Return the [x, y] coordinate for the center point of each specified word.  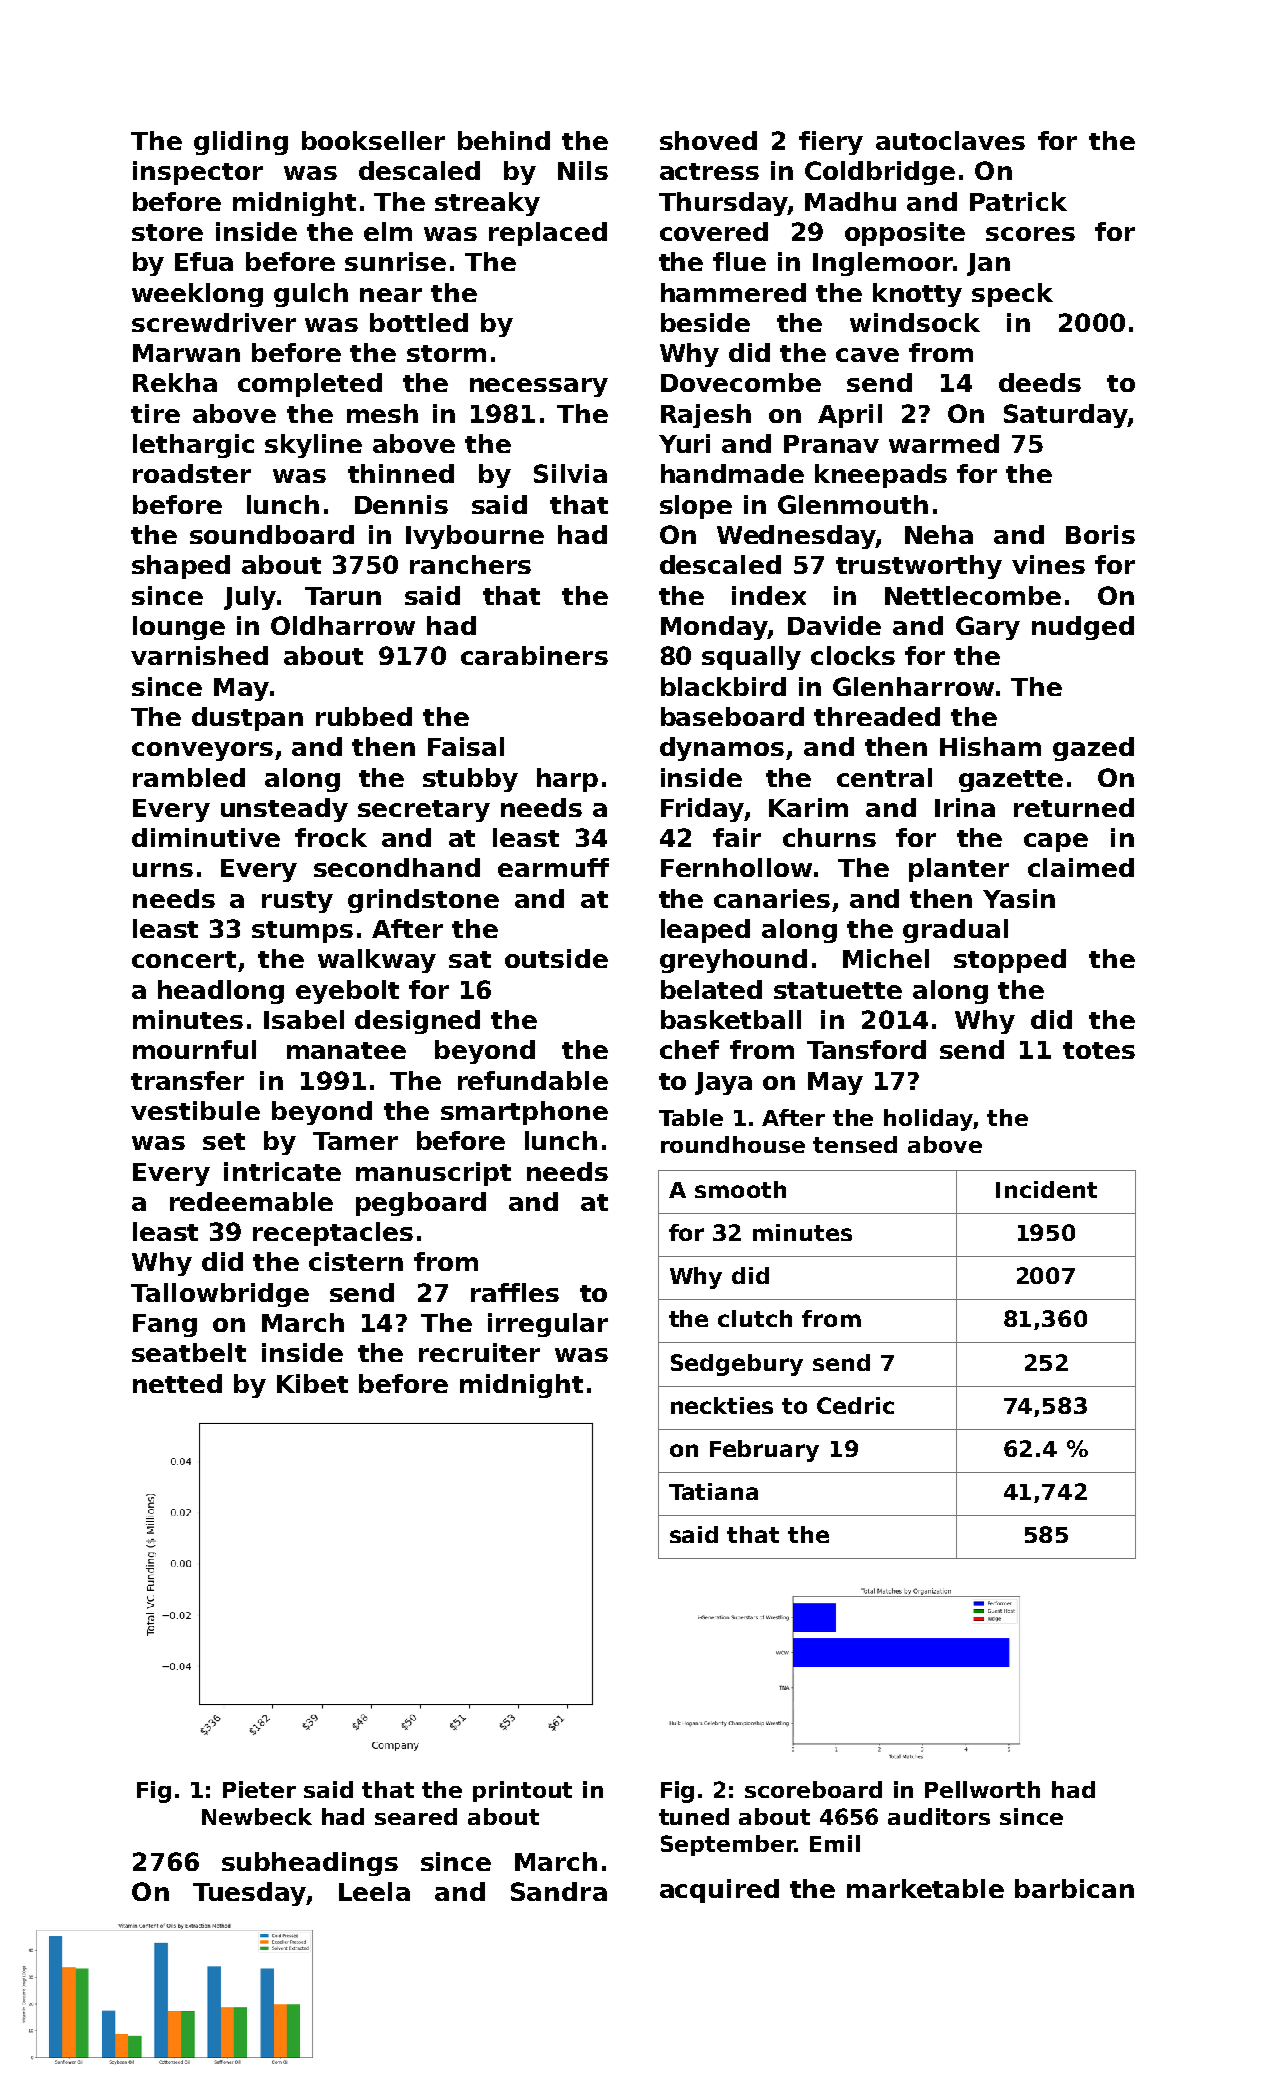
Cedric [855, 1405]
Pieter [259, 1789]
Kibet [312, 1383]
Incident [1046, 1189]
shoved [708, 140]
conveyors [202, 751]
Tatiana [713, 1491]
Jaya [723, 1083]
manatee [346, 1050]
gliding [241, 143]
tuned [694, 1816]
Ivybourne [475, 537]
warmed [944, 443]
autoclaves [950, 140]
